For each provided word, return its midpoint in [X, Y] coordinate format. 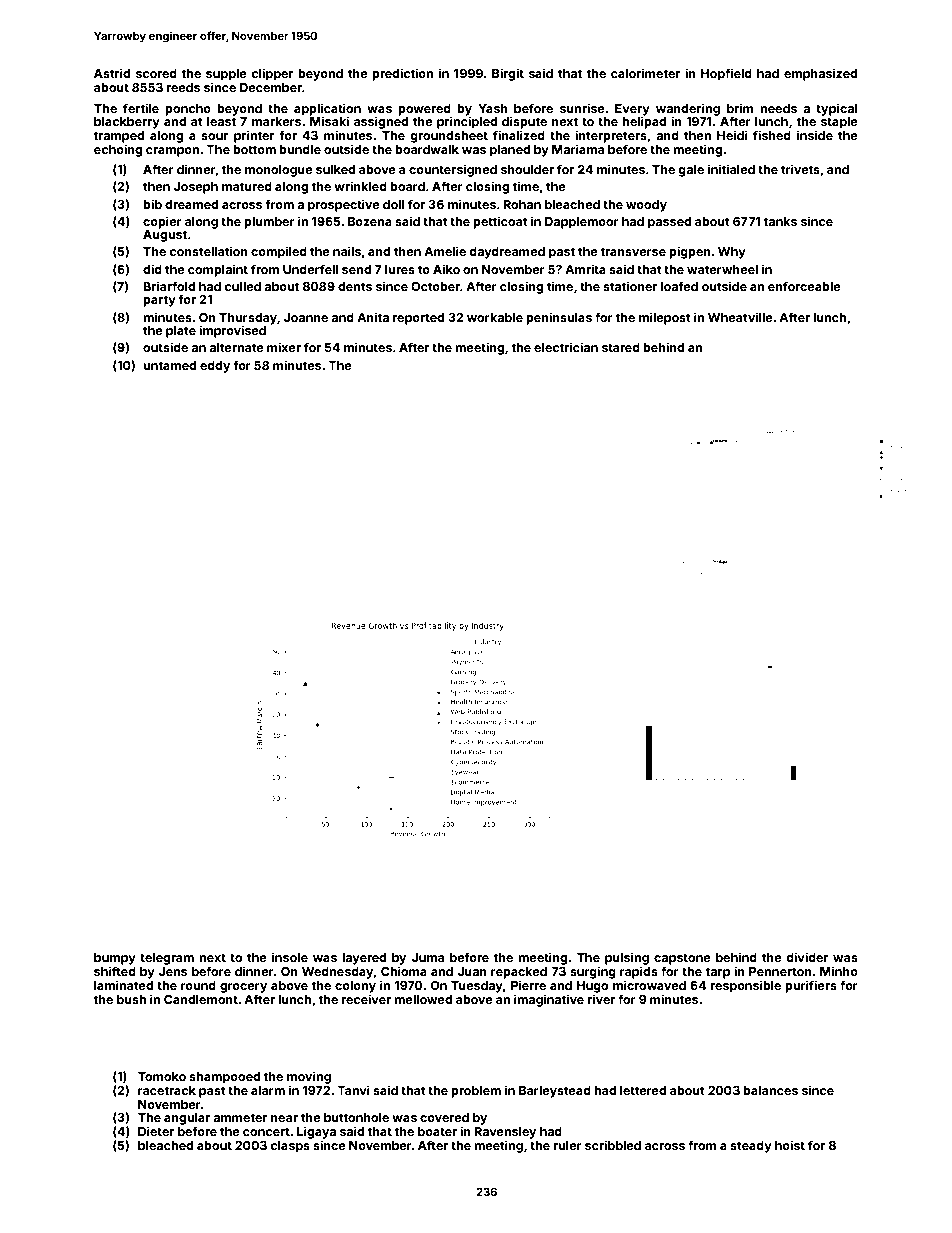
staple [839, 123]
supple [226, 75]
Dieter [156, 1131]
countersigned [453, 170]
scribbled [613, 1145]
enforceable [804, 286]
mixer [284, 347]
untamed [169, 365]
